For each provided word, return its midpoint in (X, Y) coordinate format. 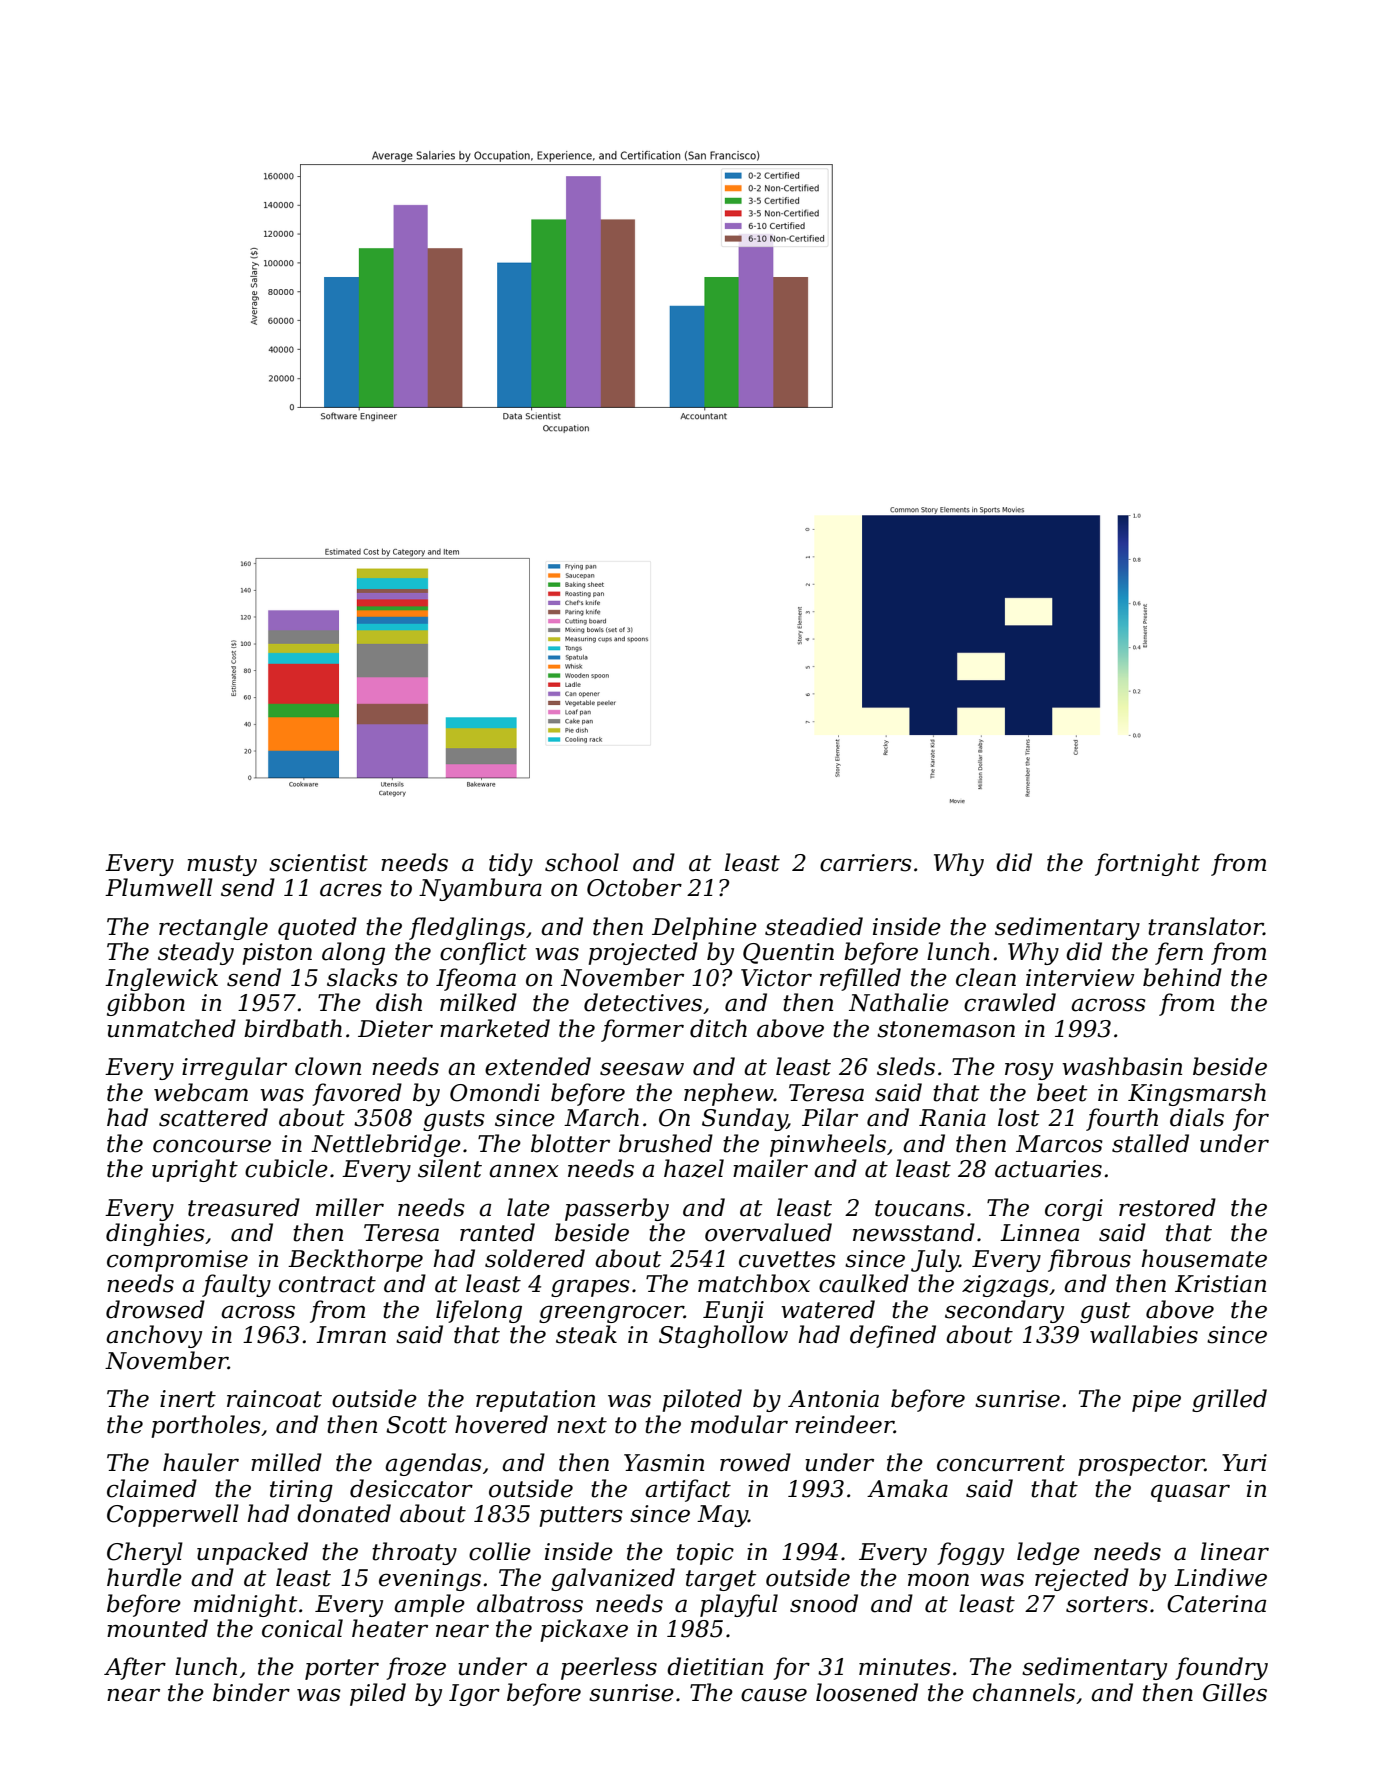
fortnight (1147, 864)
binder (251, 1692)
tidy (511, 864)
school (582, 862)
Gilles (1235, 1692)
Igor (474, 1695)
